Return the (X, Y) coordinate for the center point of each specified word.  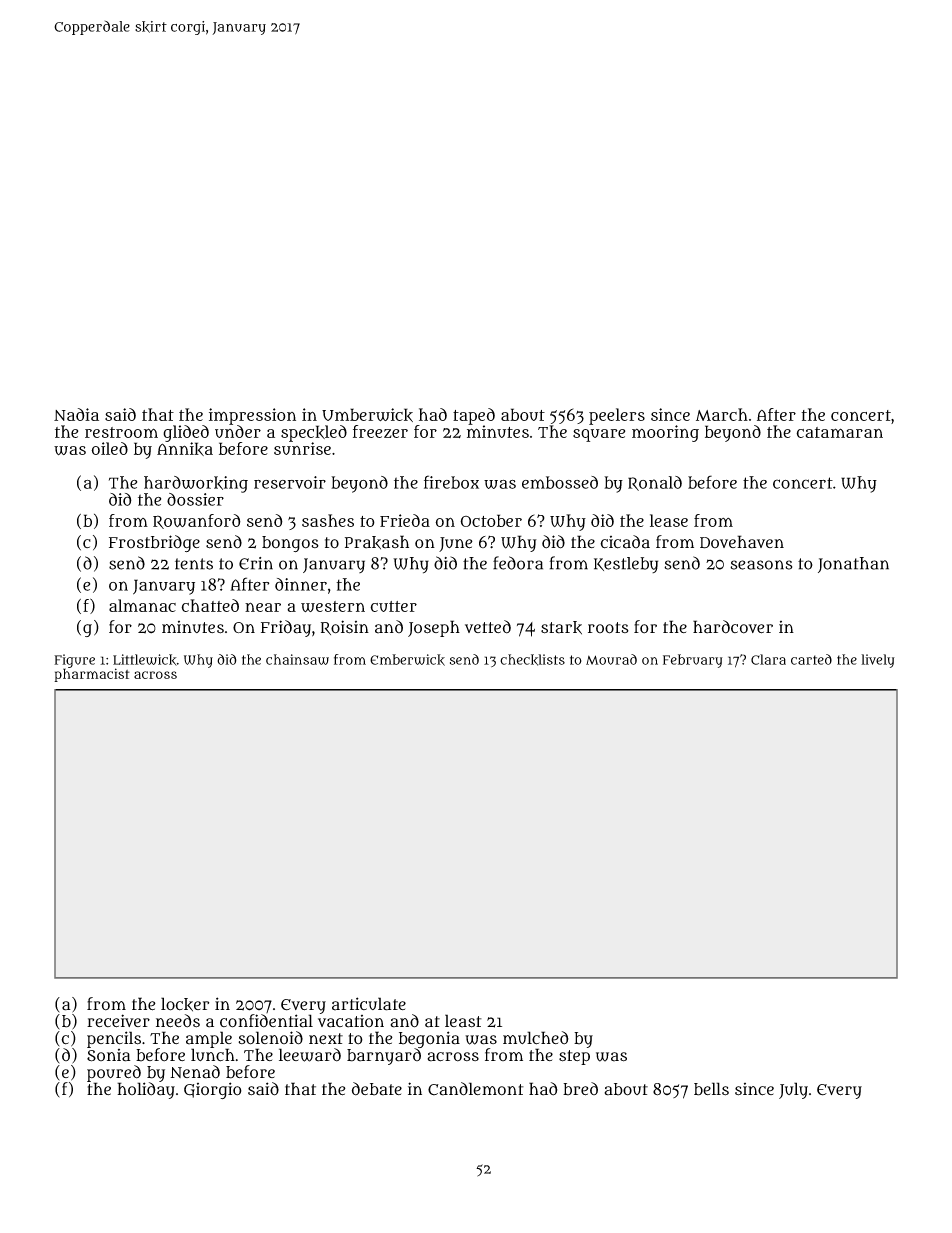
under (238, 431)
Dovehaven (742, 542)
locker (185, 1004)
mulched (536, 1038)
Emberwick (407, 660)
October (491, 520)
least (463, 1021)
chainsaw (297, 659)
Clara (768, 659)
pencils (114, 1039)
